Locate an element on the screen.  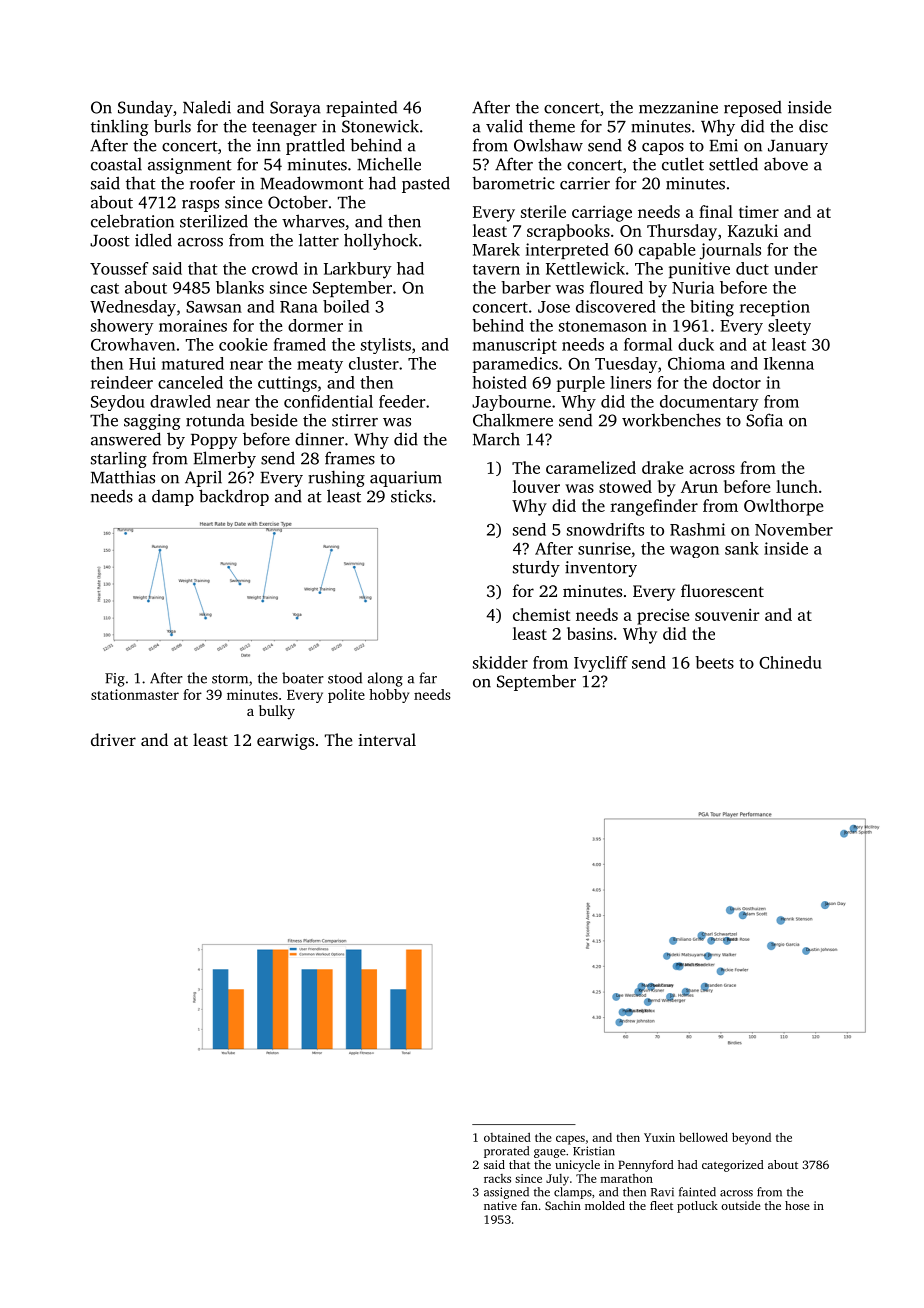
obtained is located at coordinates (507, 1137).
